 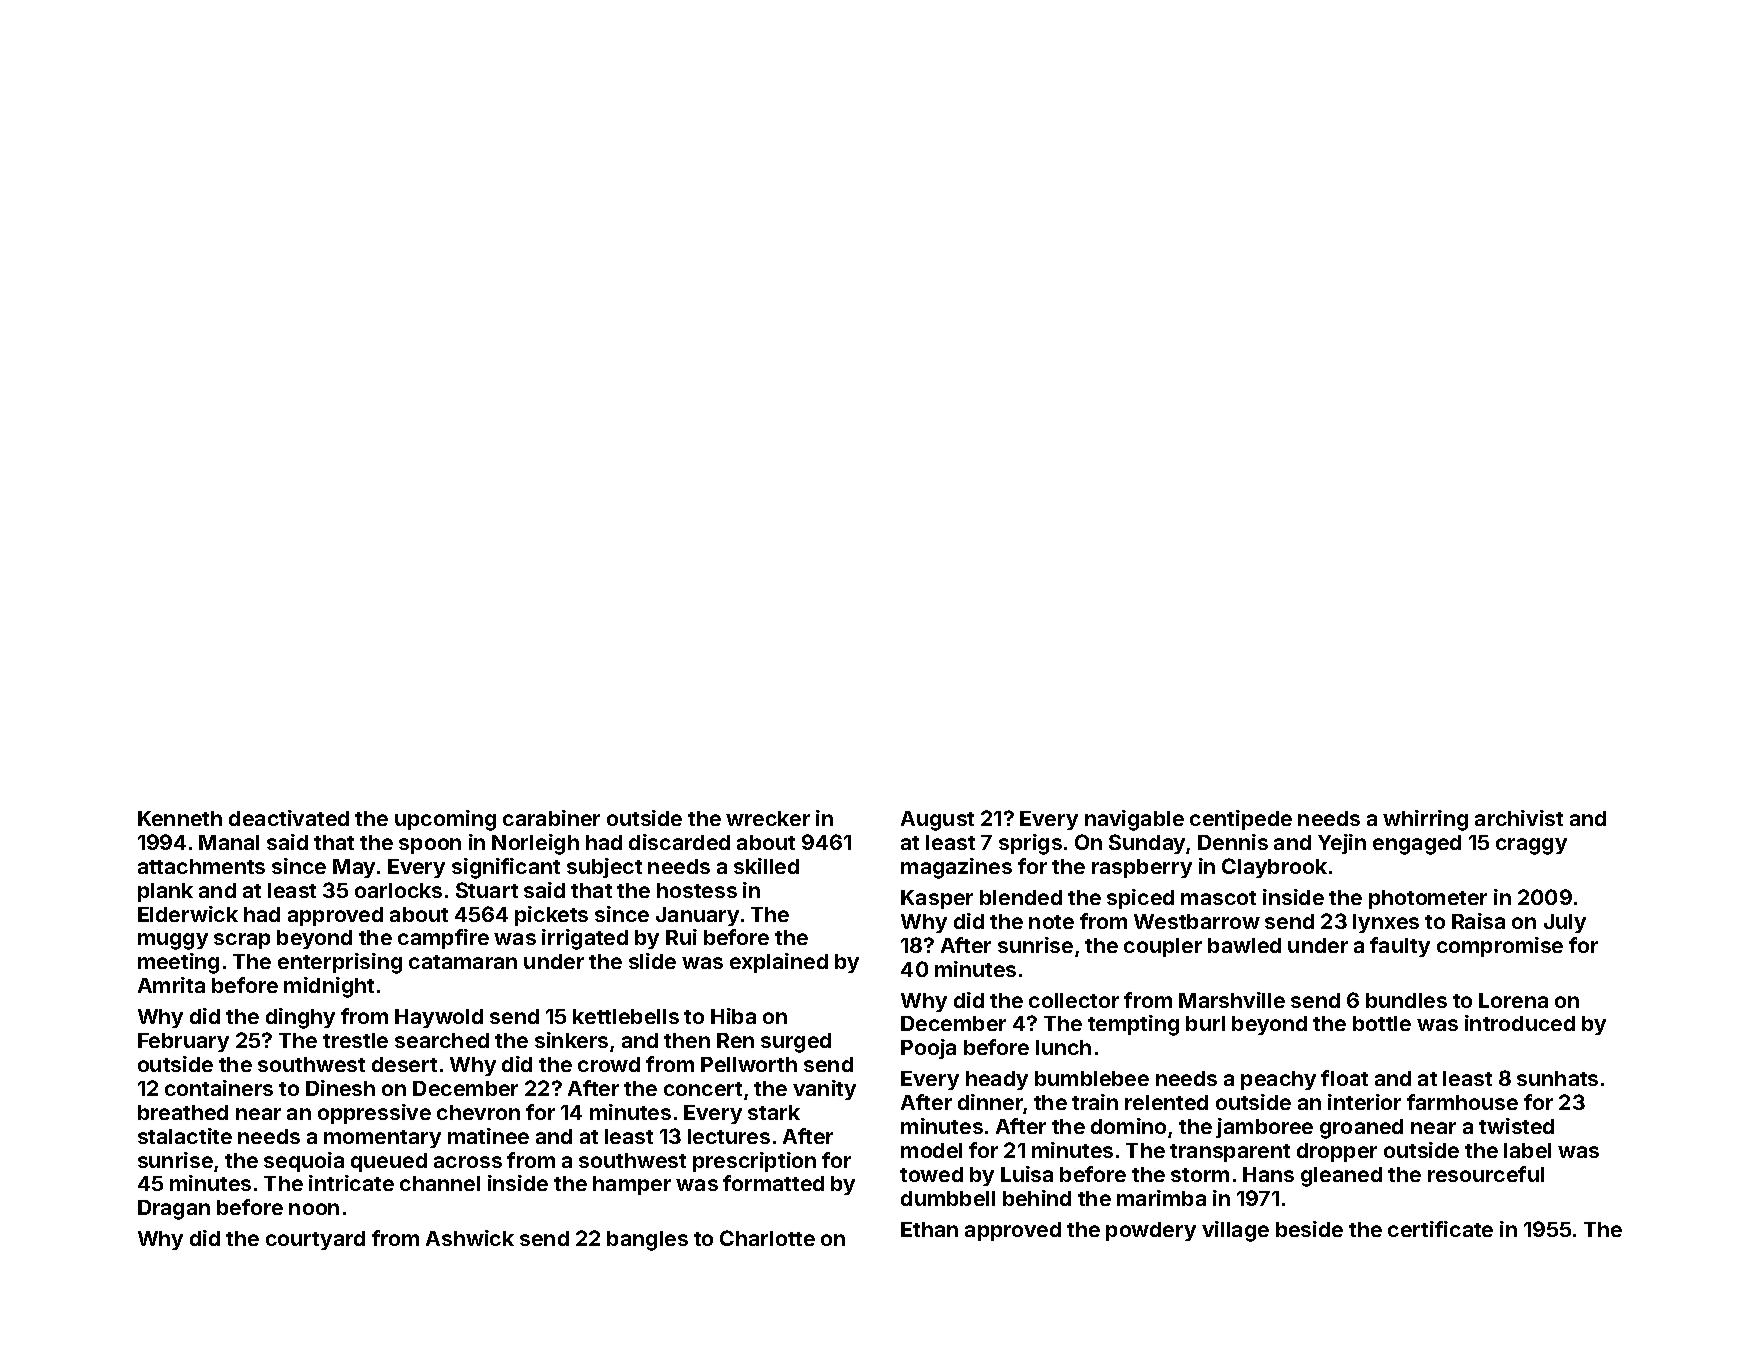 What do you see at coordinates (956, 868) in the image?
I see `magazines` at bounding box center [956, 868].
